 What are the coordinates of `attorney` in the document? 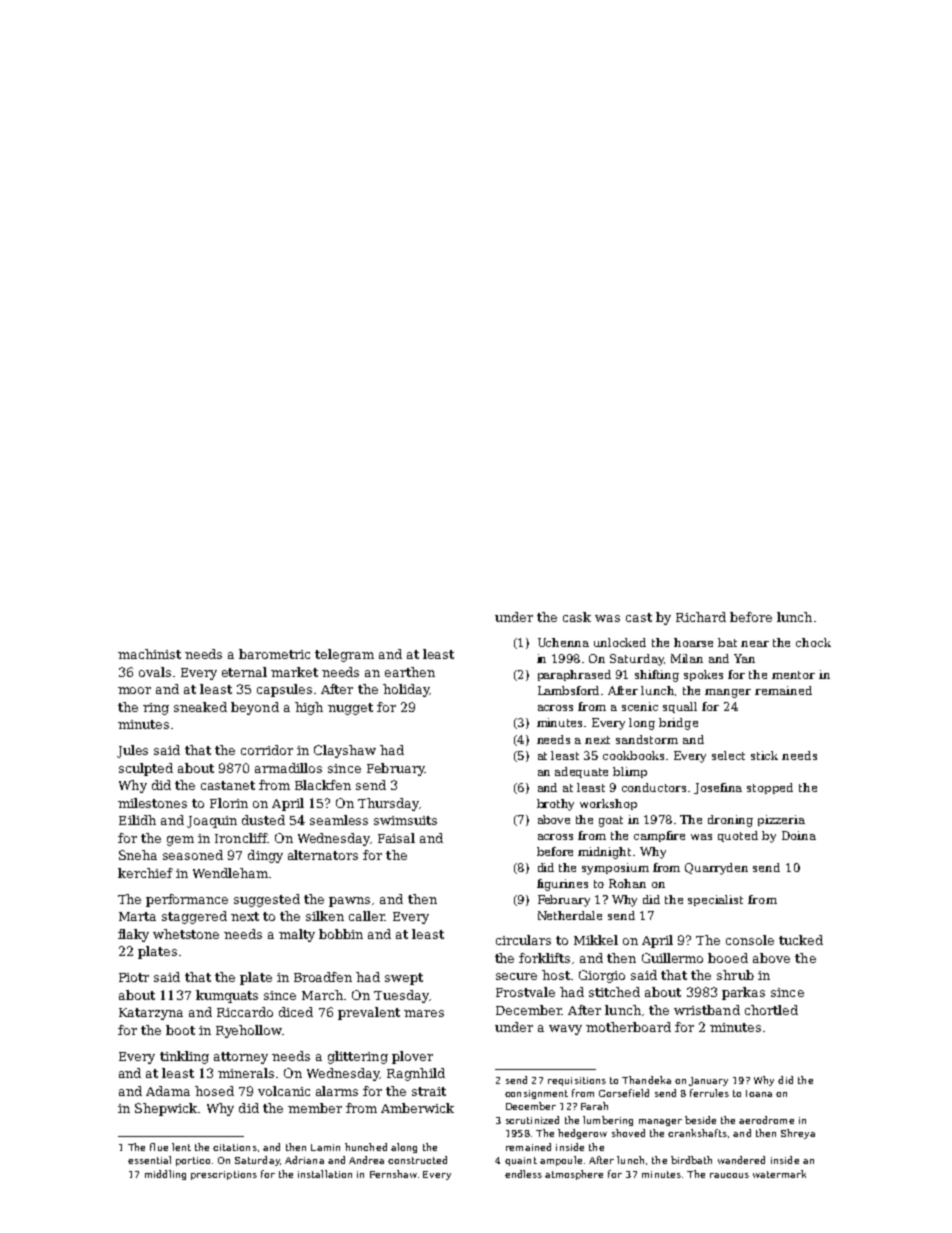 It's located at (241, 1058).
